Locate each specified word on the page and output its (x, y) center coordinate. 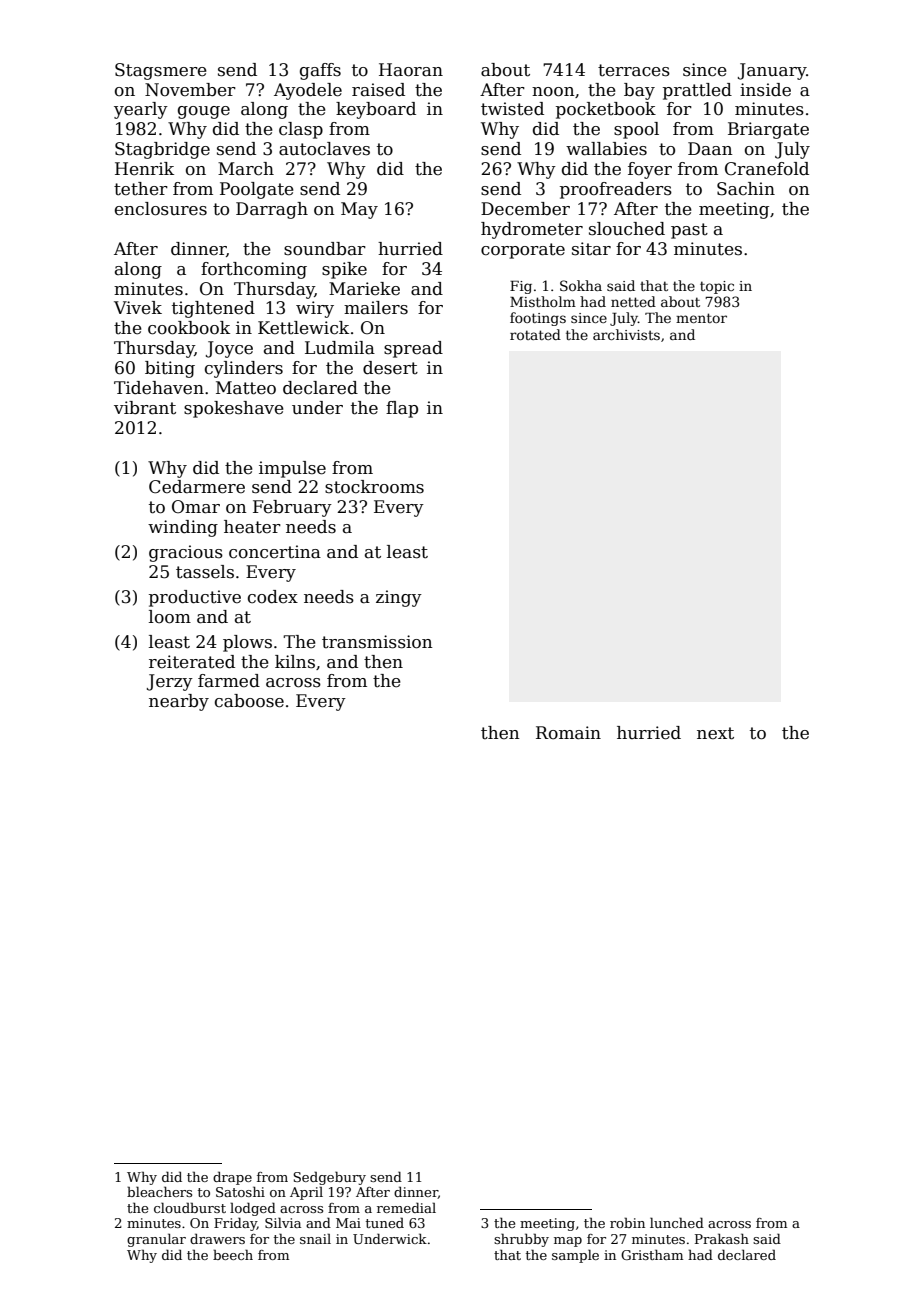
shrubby (521, 1240)
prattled (697, 91)
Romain (568, 733)
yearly (141, 110)
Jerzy (170, 682)
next (715, 733)
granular (156, 1240)
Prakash (722, 1238)
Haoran (411, 70)
